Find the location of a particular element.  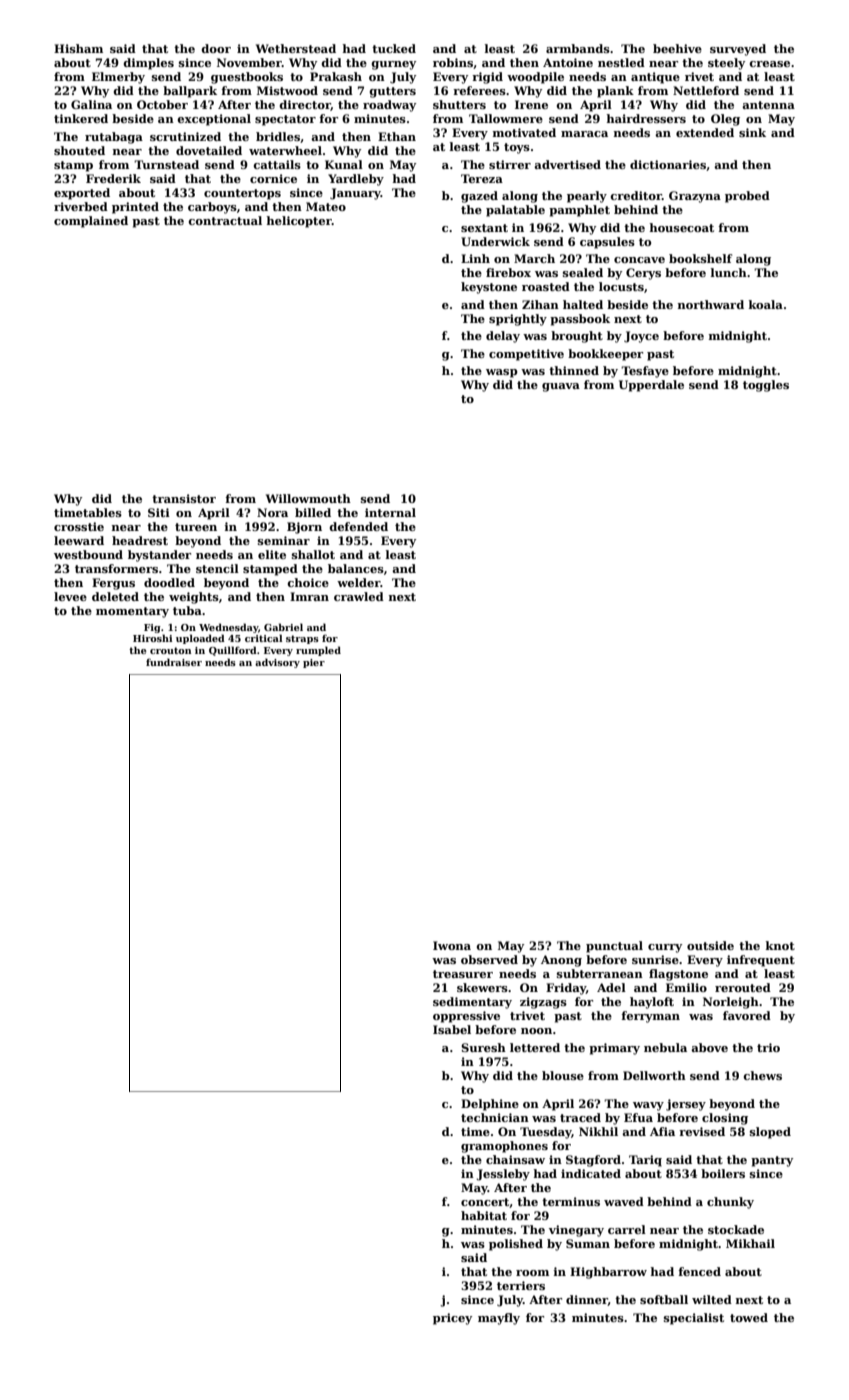

dimples is located at coordinates (148, 64).
